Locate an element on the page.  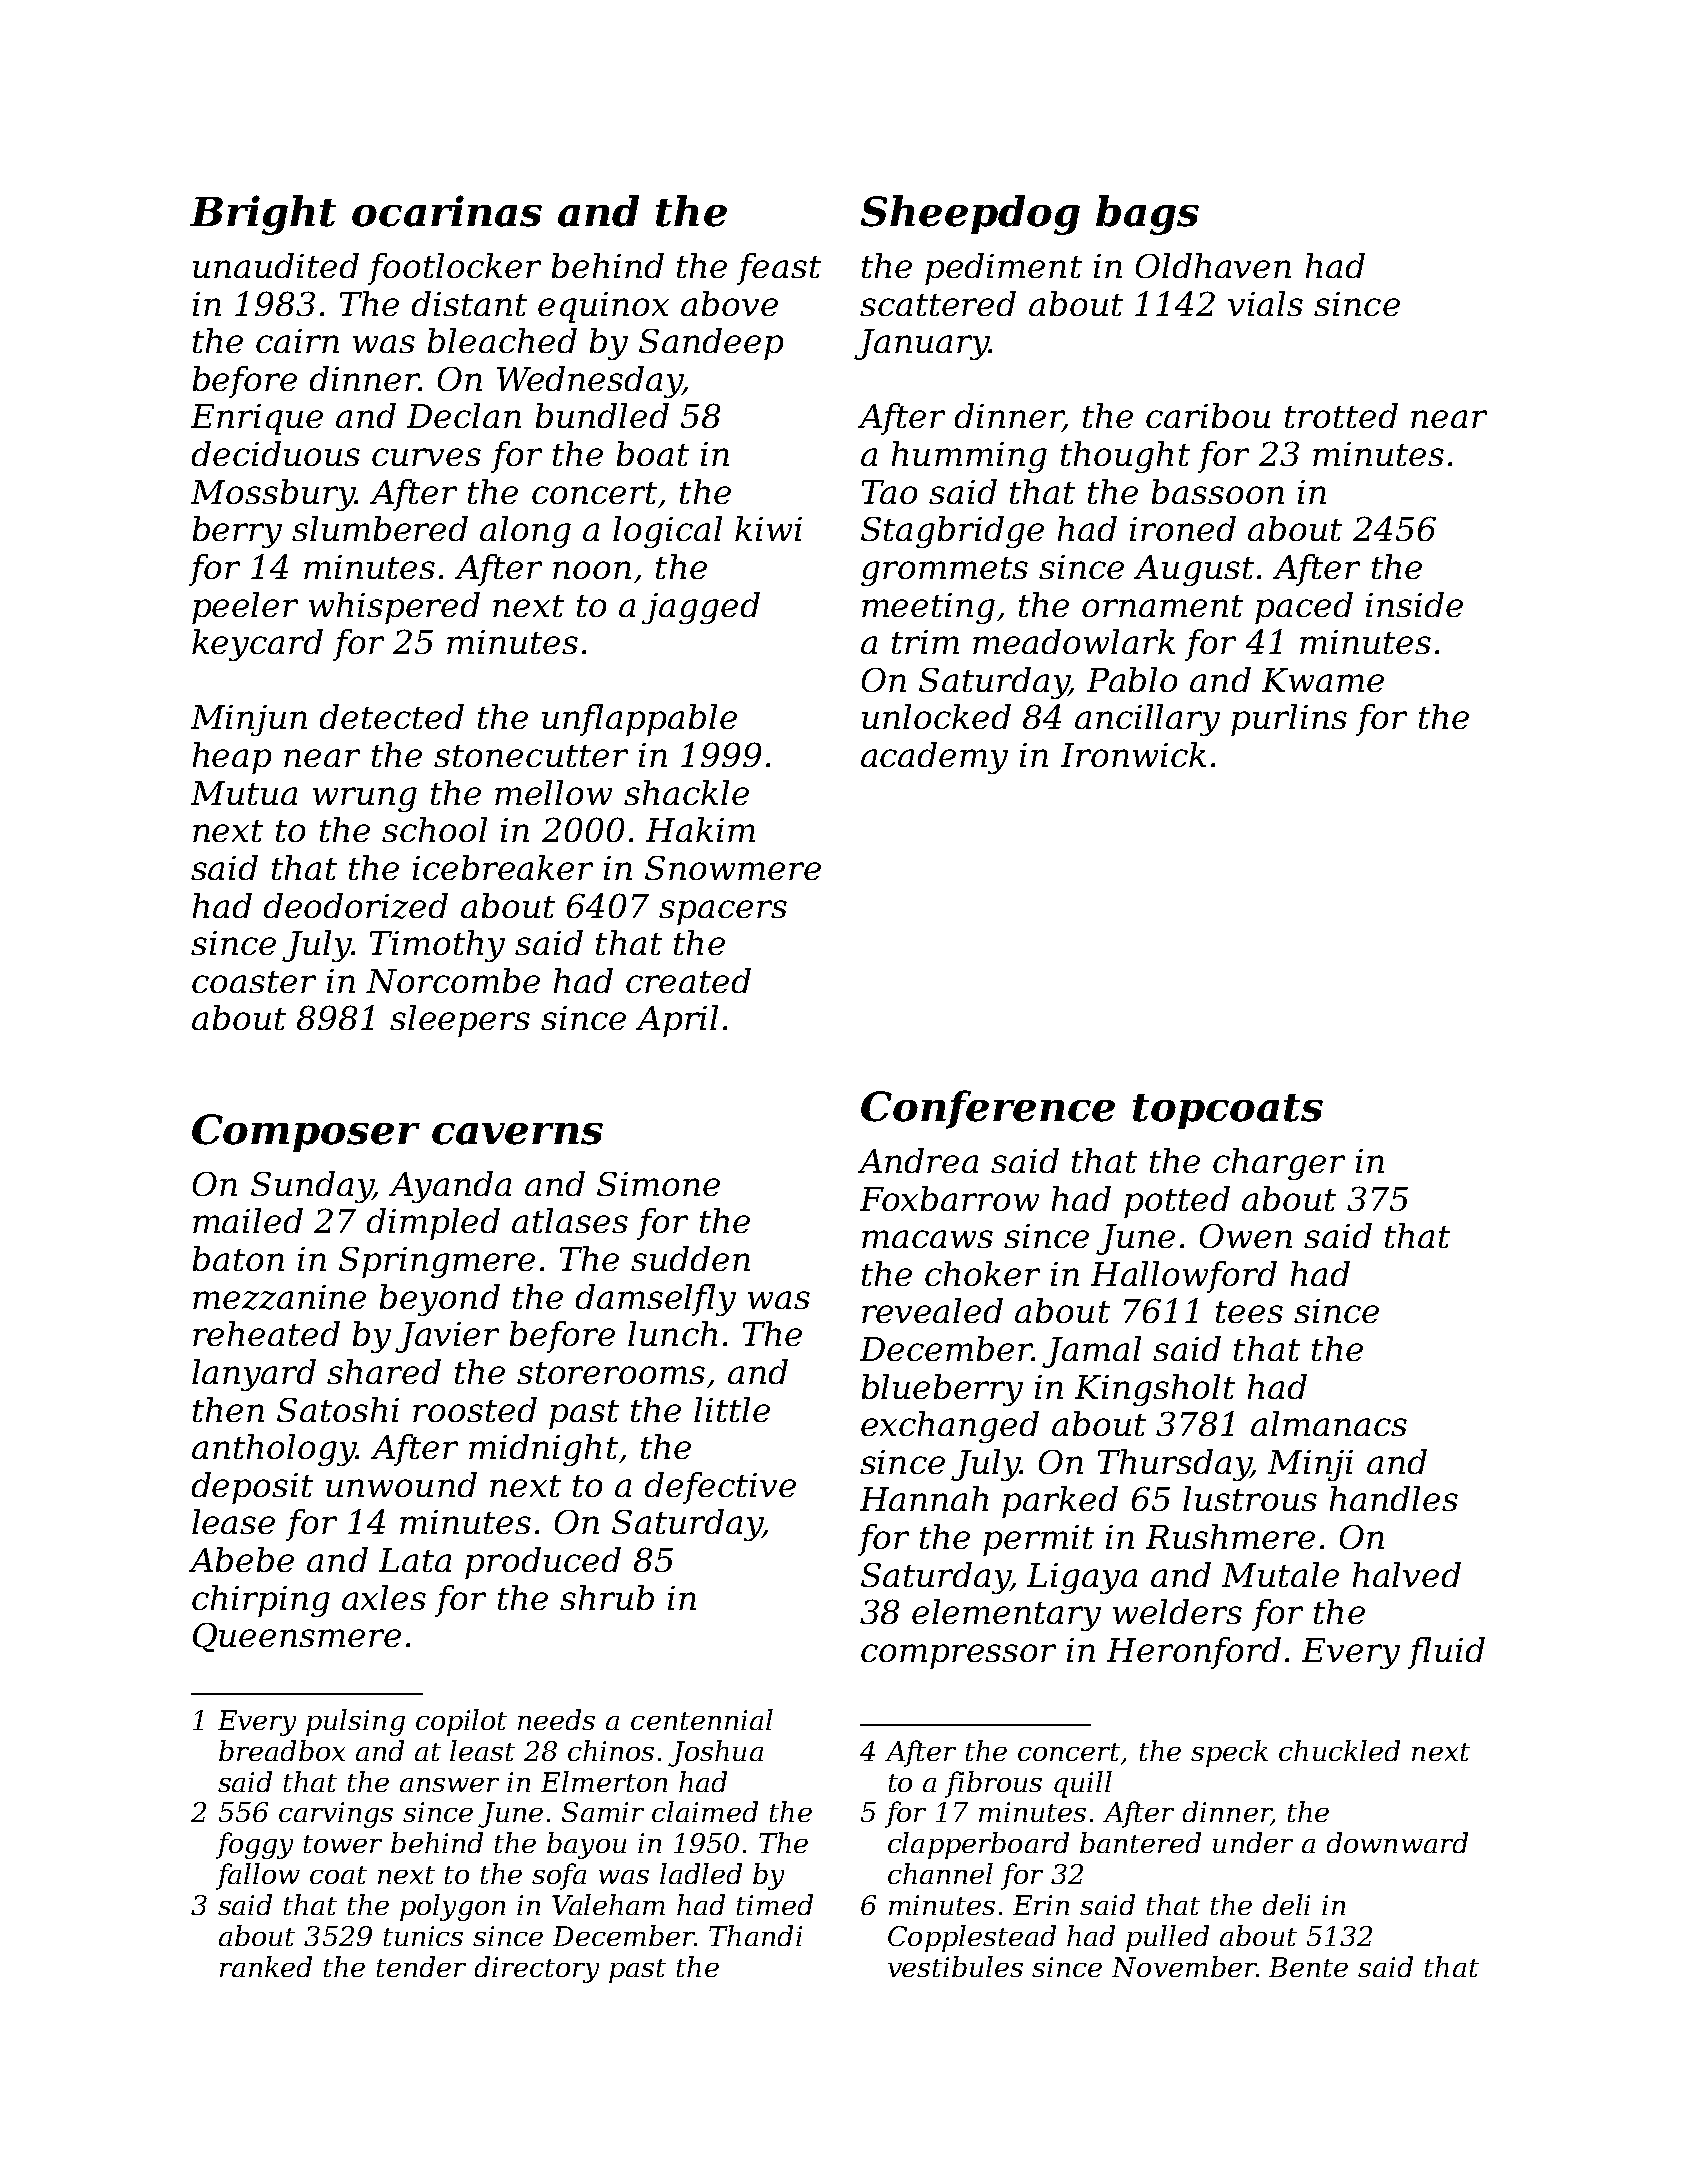
charger is located at coordinates (1279, 1164).
